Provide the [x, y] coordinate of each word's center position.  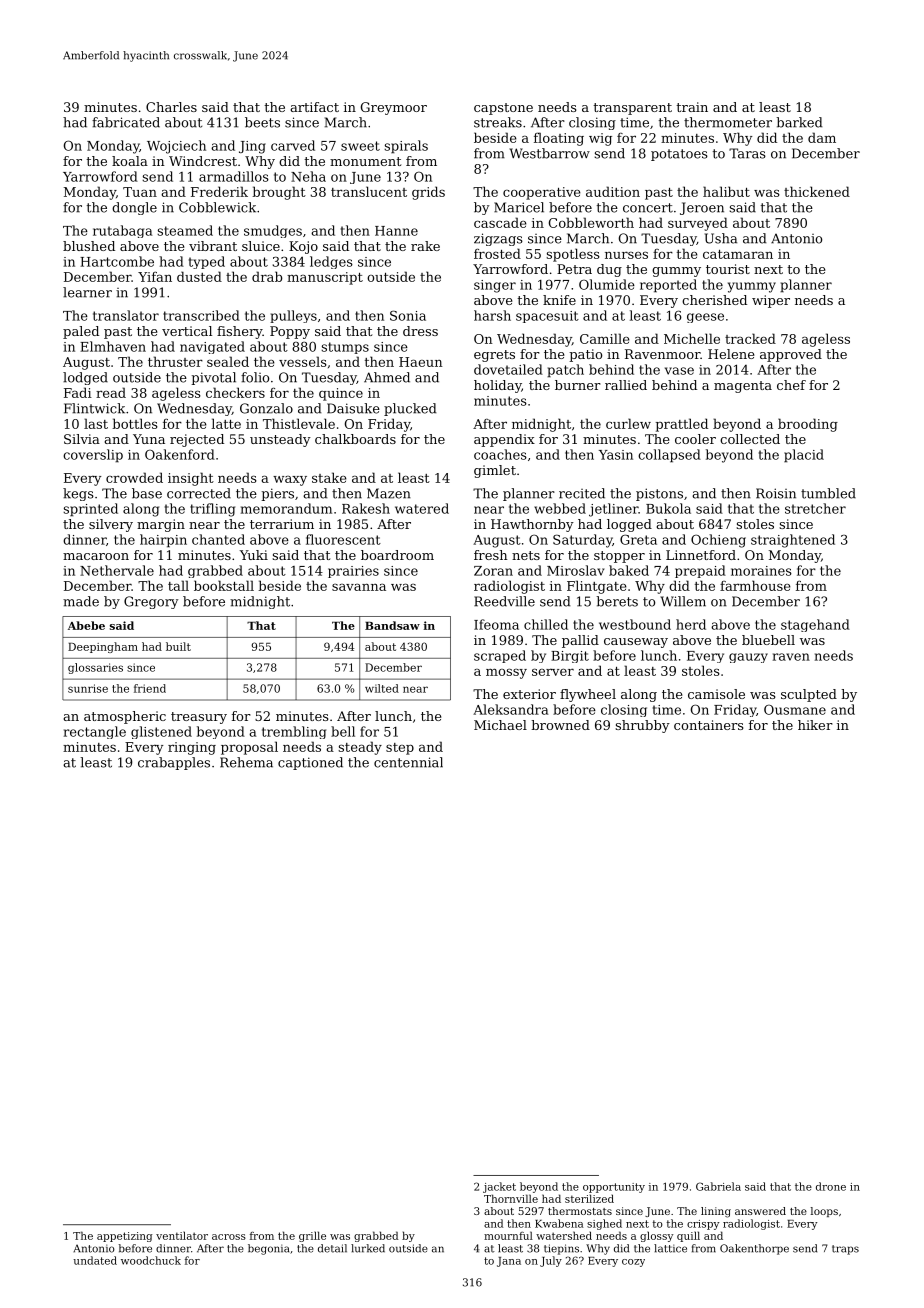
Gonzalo [266, 408]
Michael [500, 725]
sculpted [809, 695]
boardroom [397, 555]
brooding [808, 425]
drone [831, 1186]
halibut [726, 191]
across [229, 1237]
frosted [497, 253]
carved [293, 145]
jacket [499, 1187]
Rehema [246, 762]
